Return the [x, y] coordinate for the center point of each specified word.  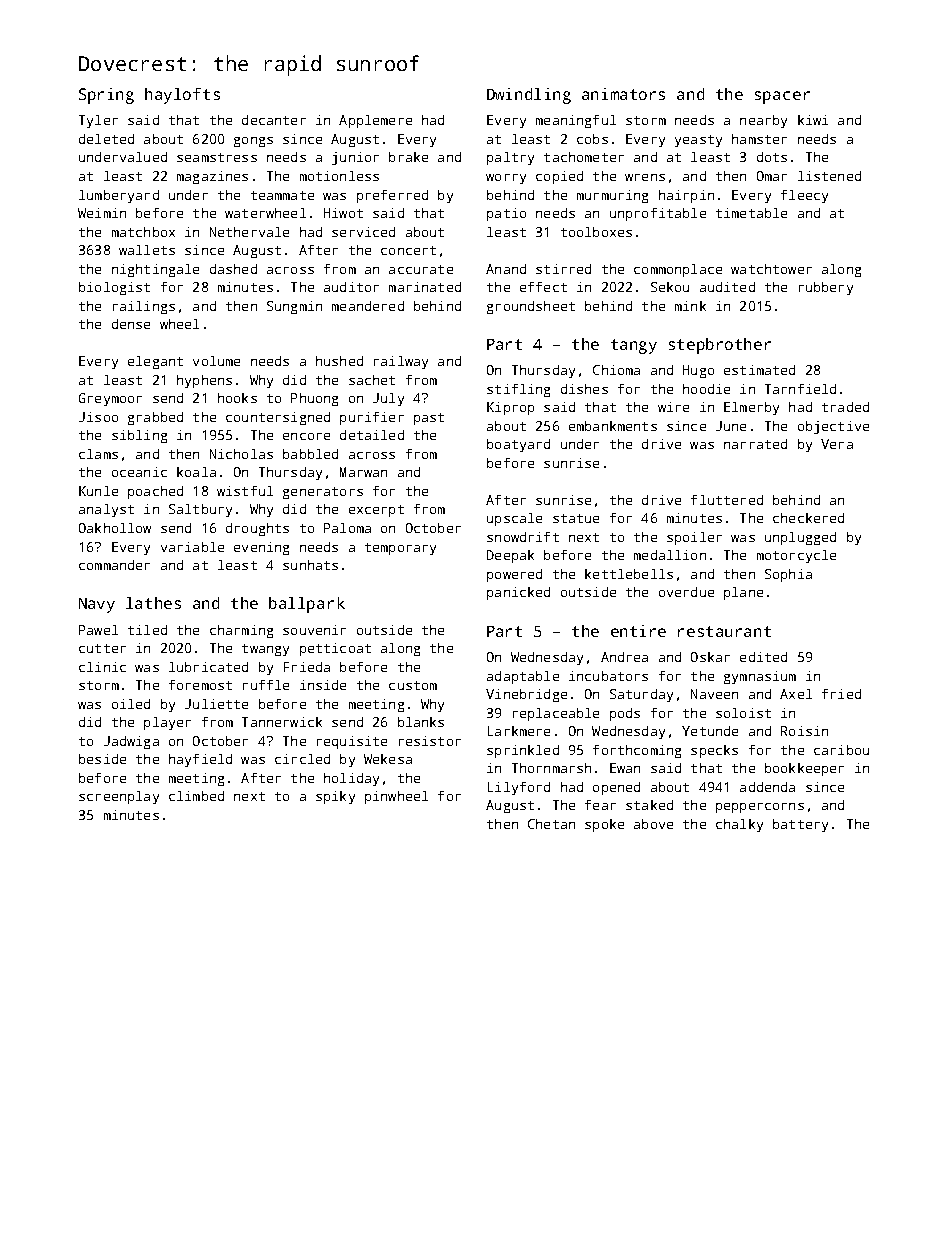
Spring [106, 96]
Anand [506, 269]
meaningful [576, 121]
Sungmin [294, 307]
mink [690, 306]
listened [829, 176]
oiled [131, 704]
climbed [196, 796]
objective [833, 427]
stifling [518, 390]
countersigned [278, 418]
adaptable [523, 677]
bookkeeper [804, 769]
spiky [335, 797]
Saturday [641, 695]
